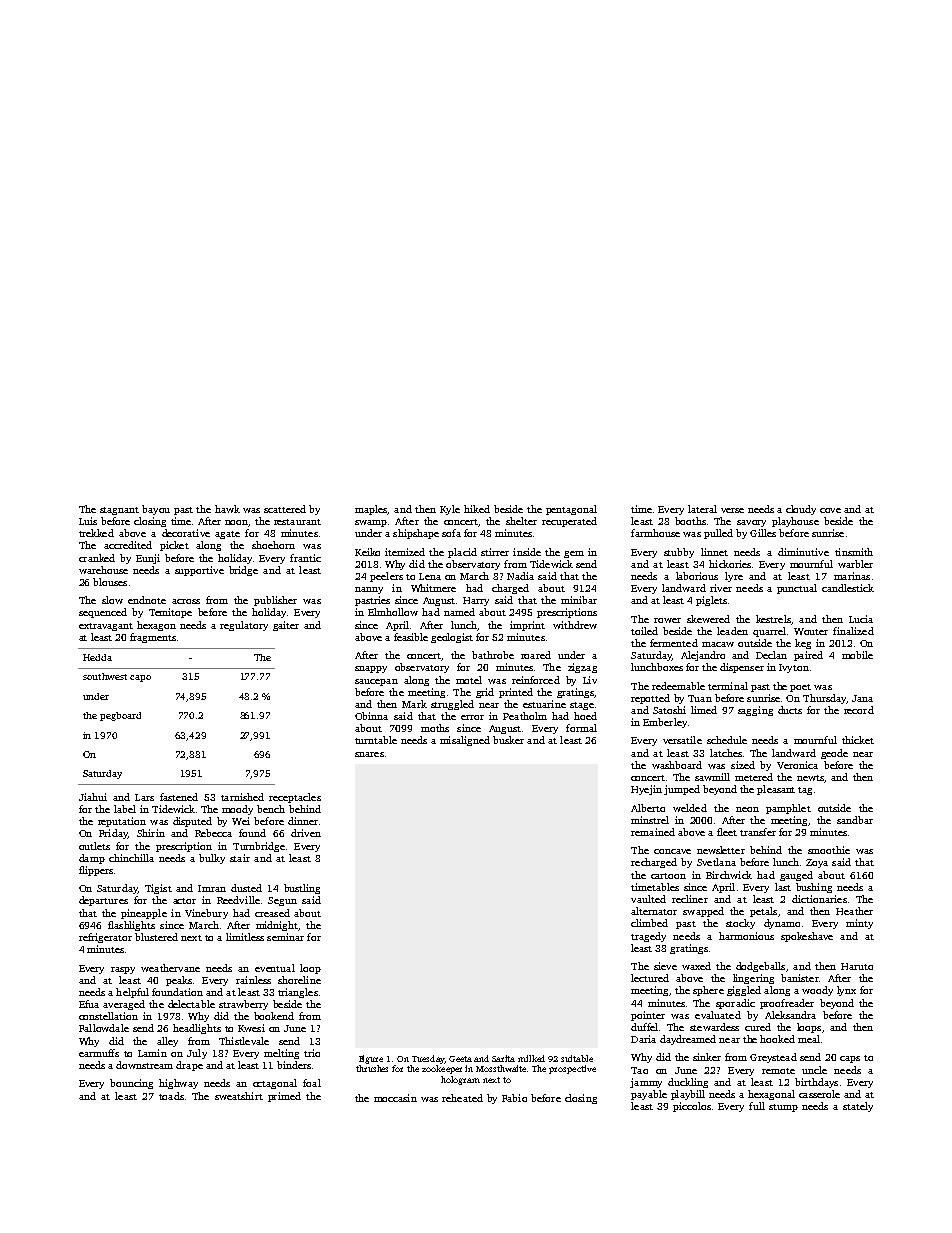 The width and height of the document is (952, 1233). I want to click on moccasin, so click(395, 1098).
